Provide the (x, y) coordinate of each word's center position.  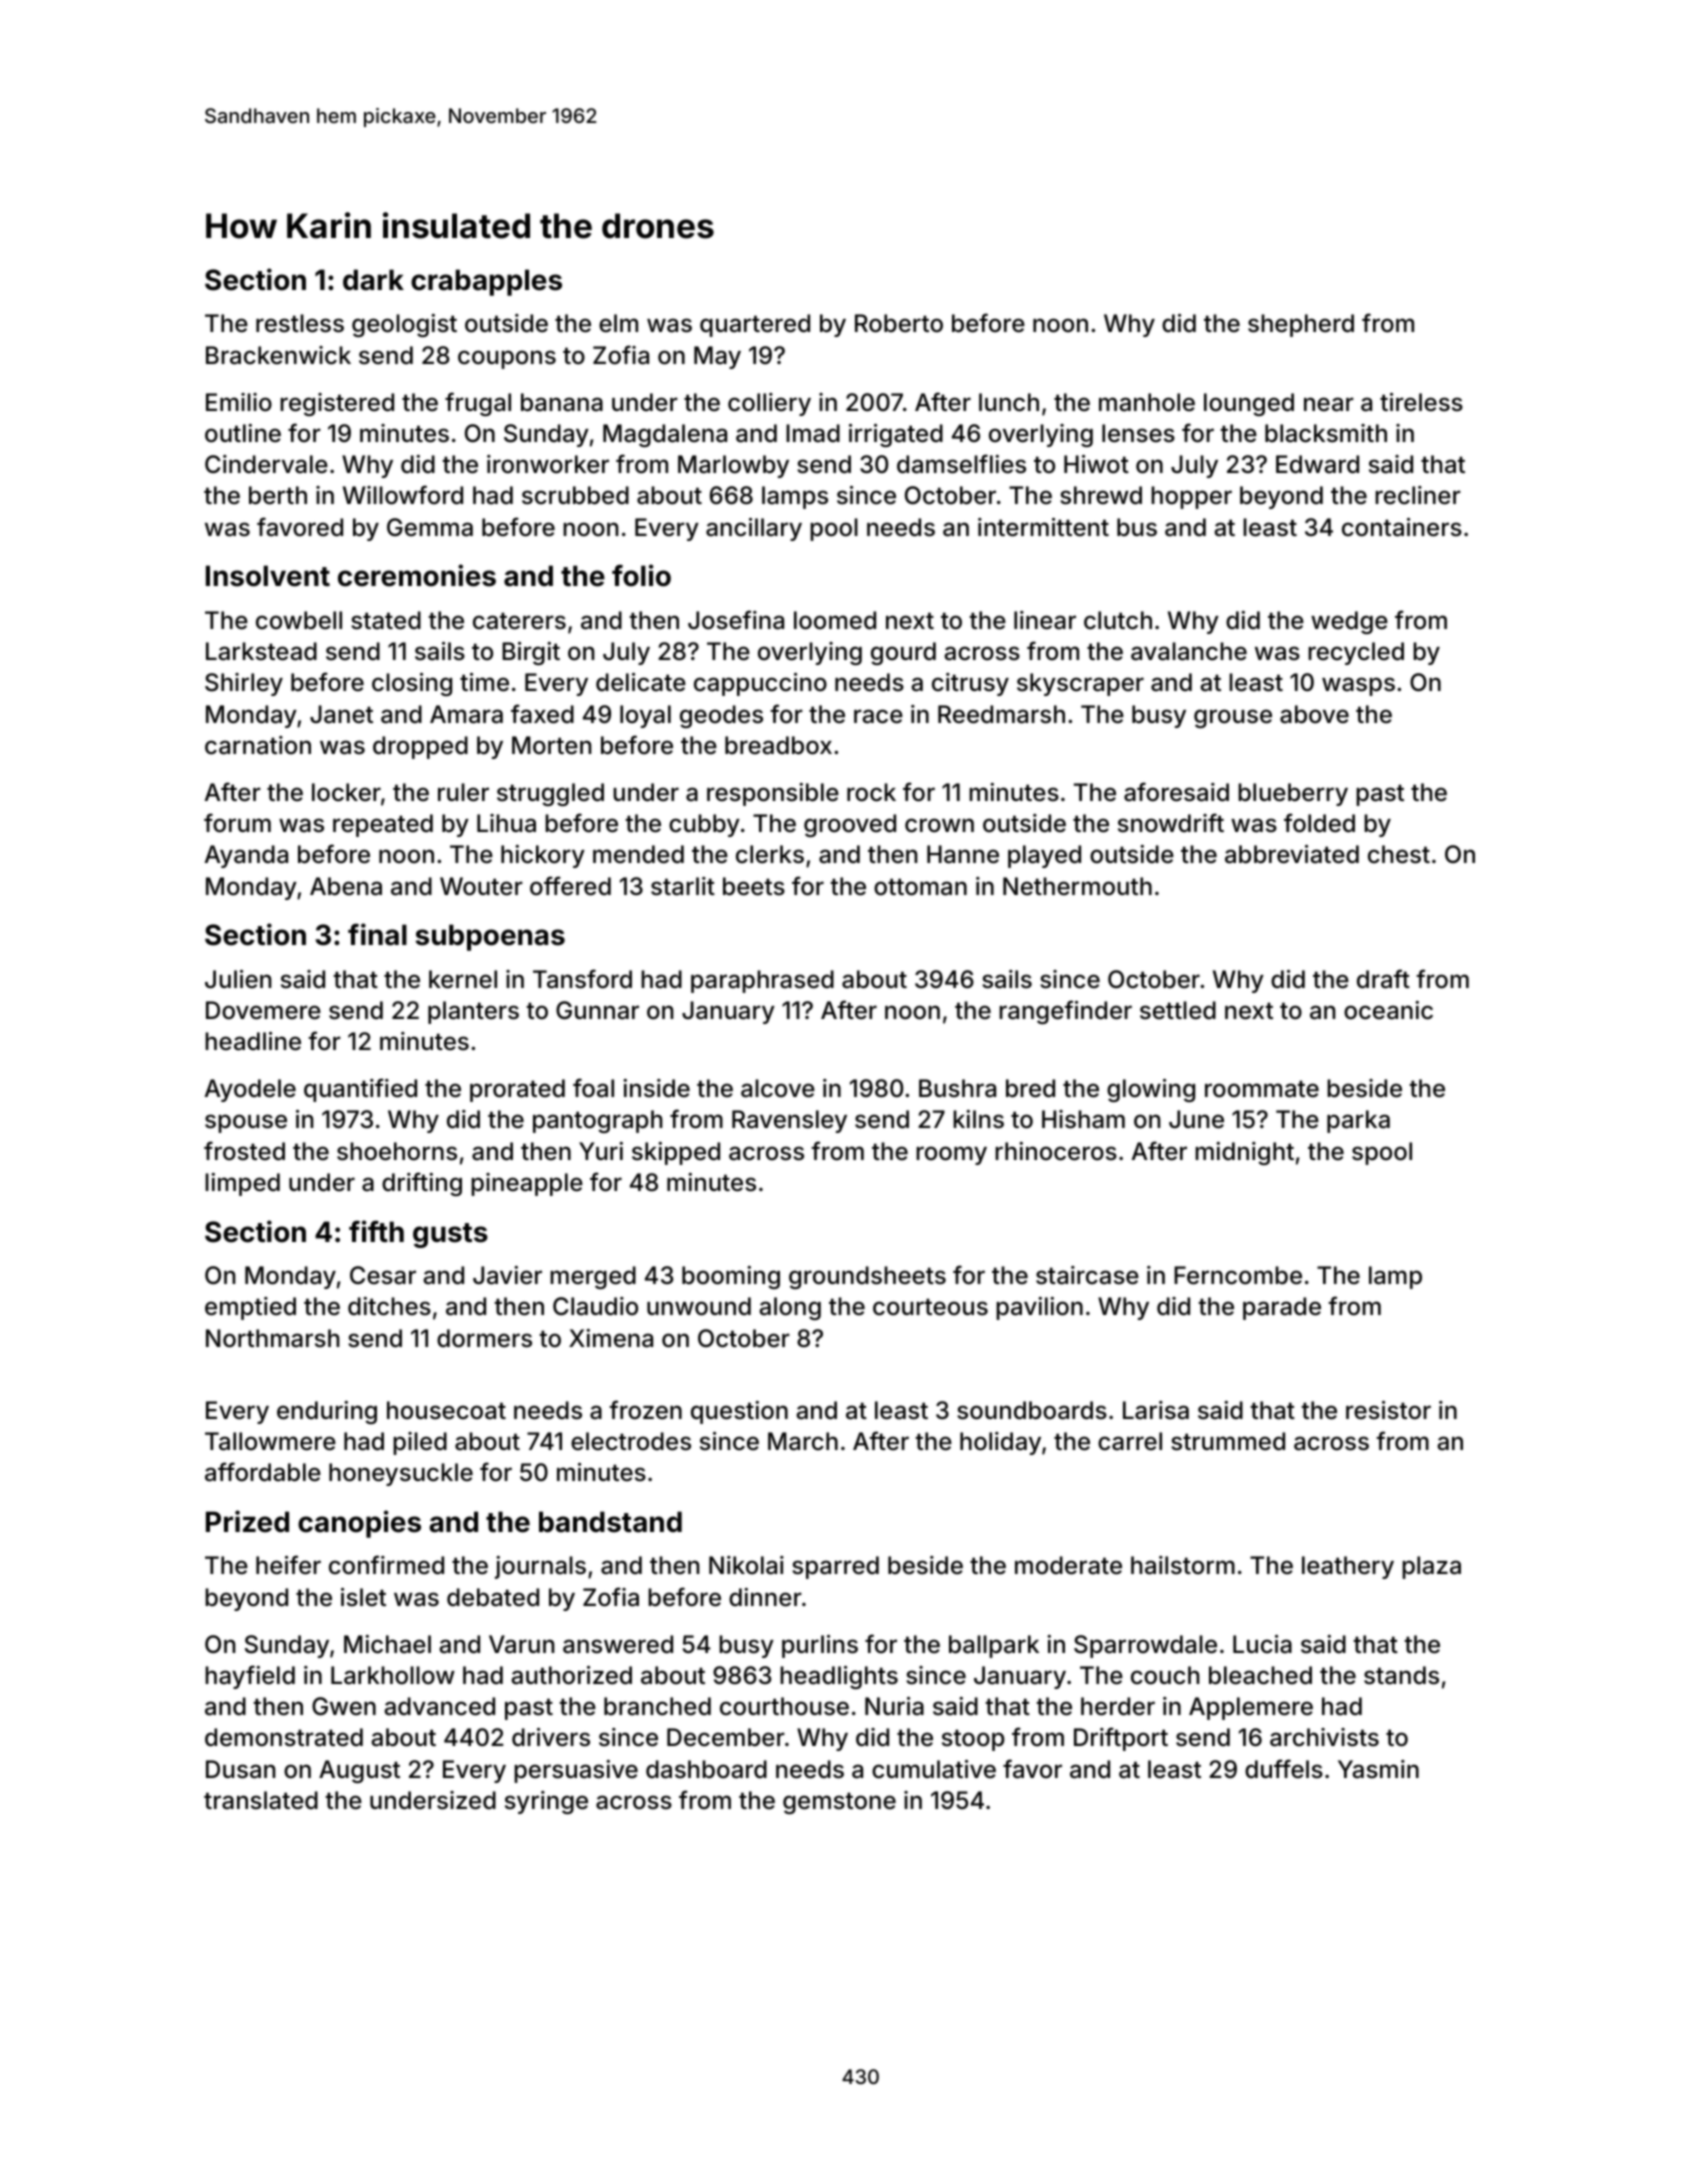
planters (473, 1012)
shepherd (1301, 325)
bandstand (610, 1522)
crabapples (486, 282)
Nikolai (746, 1565)
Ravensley (789, 1121)
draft (1383, 979)
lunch (1009, 402)
